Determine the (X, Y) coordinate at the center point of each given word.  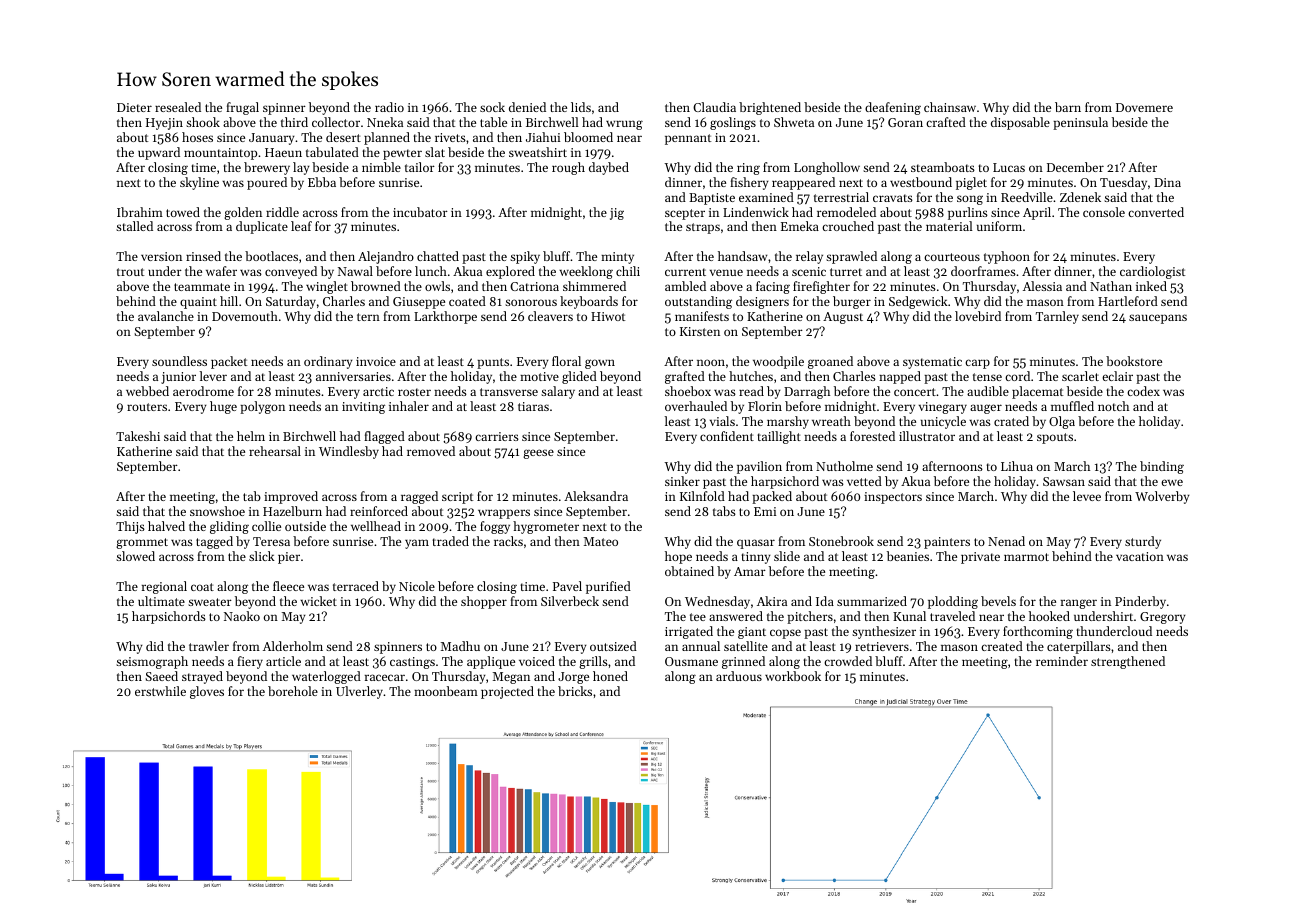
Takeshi (138, 436)
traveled (952, 616)
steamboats (943, 167)
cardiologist (1152, 272)
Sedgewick (918, 302)
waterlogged (326, 677)
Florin (765, 406)
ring (748, 169)
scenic (809, 271)
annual (701, 646)
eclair (1117, 376)
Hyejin (164, 124)
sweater (210, 602)
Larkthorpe (445, 317)
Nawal (355, 271)
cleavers (550, 316)
